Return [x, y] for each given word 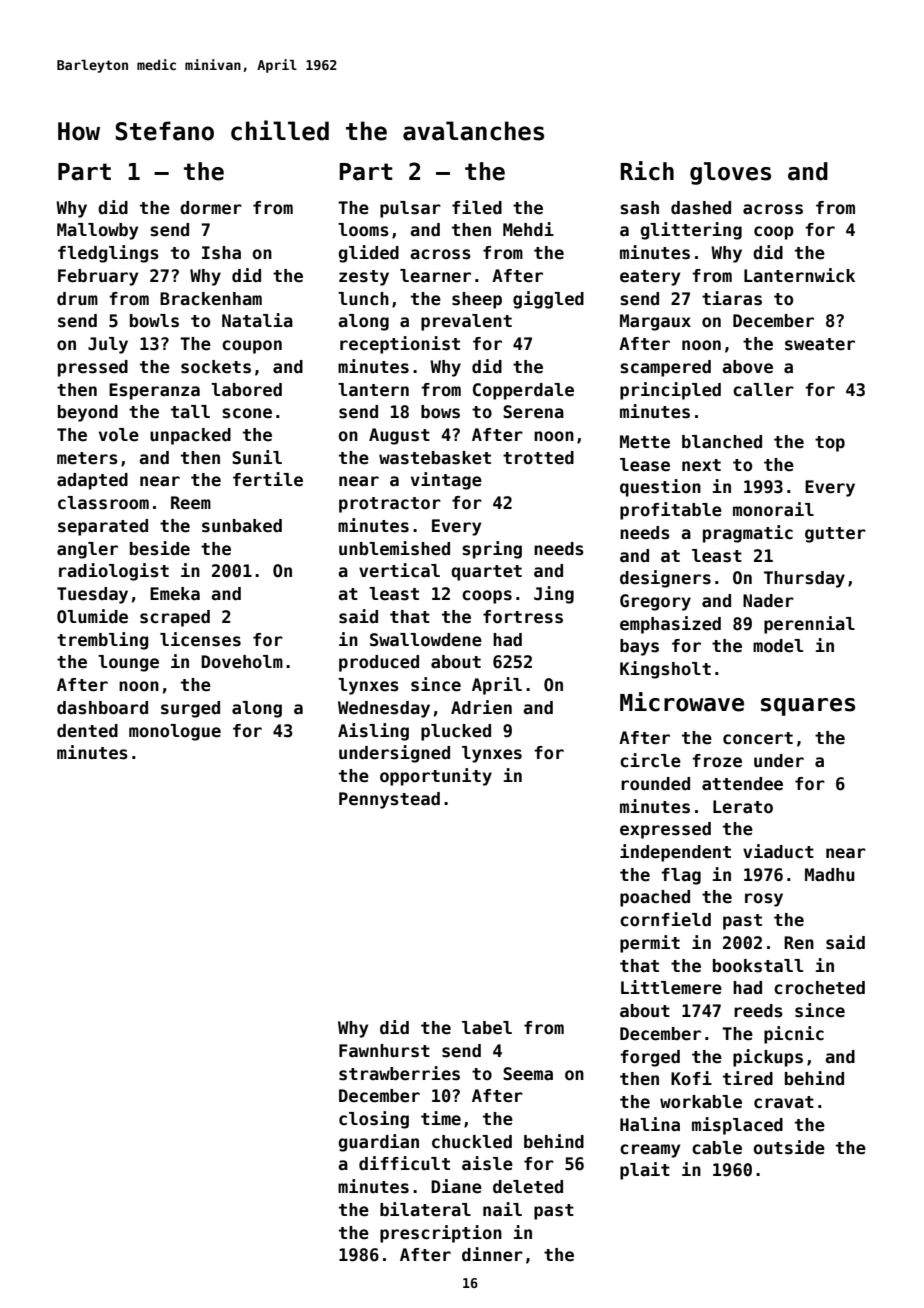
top [830, 444]
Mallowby [97, 231]
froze [717, 761]
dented [87, 731]
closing [374, 1120]
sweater [820, 344]
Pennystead [389, 800]
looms [363, 230]
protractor [390, 505]
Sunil [257, 457]
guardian [378, 1143]
